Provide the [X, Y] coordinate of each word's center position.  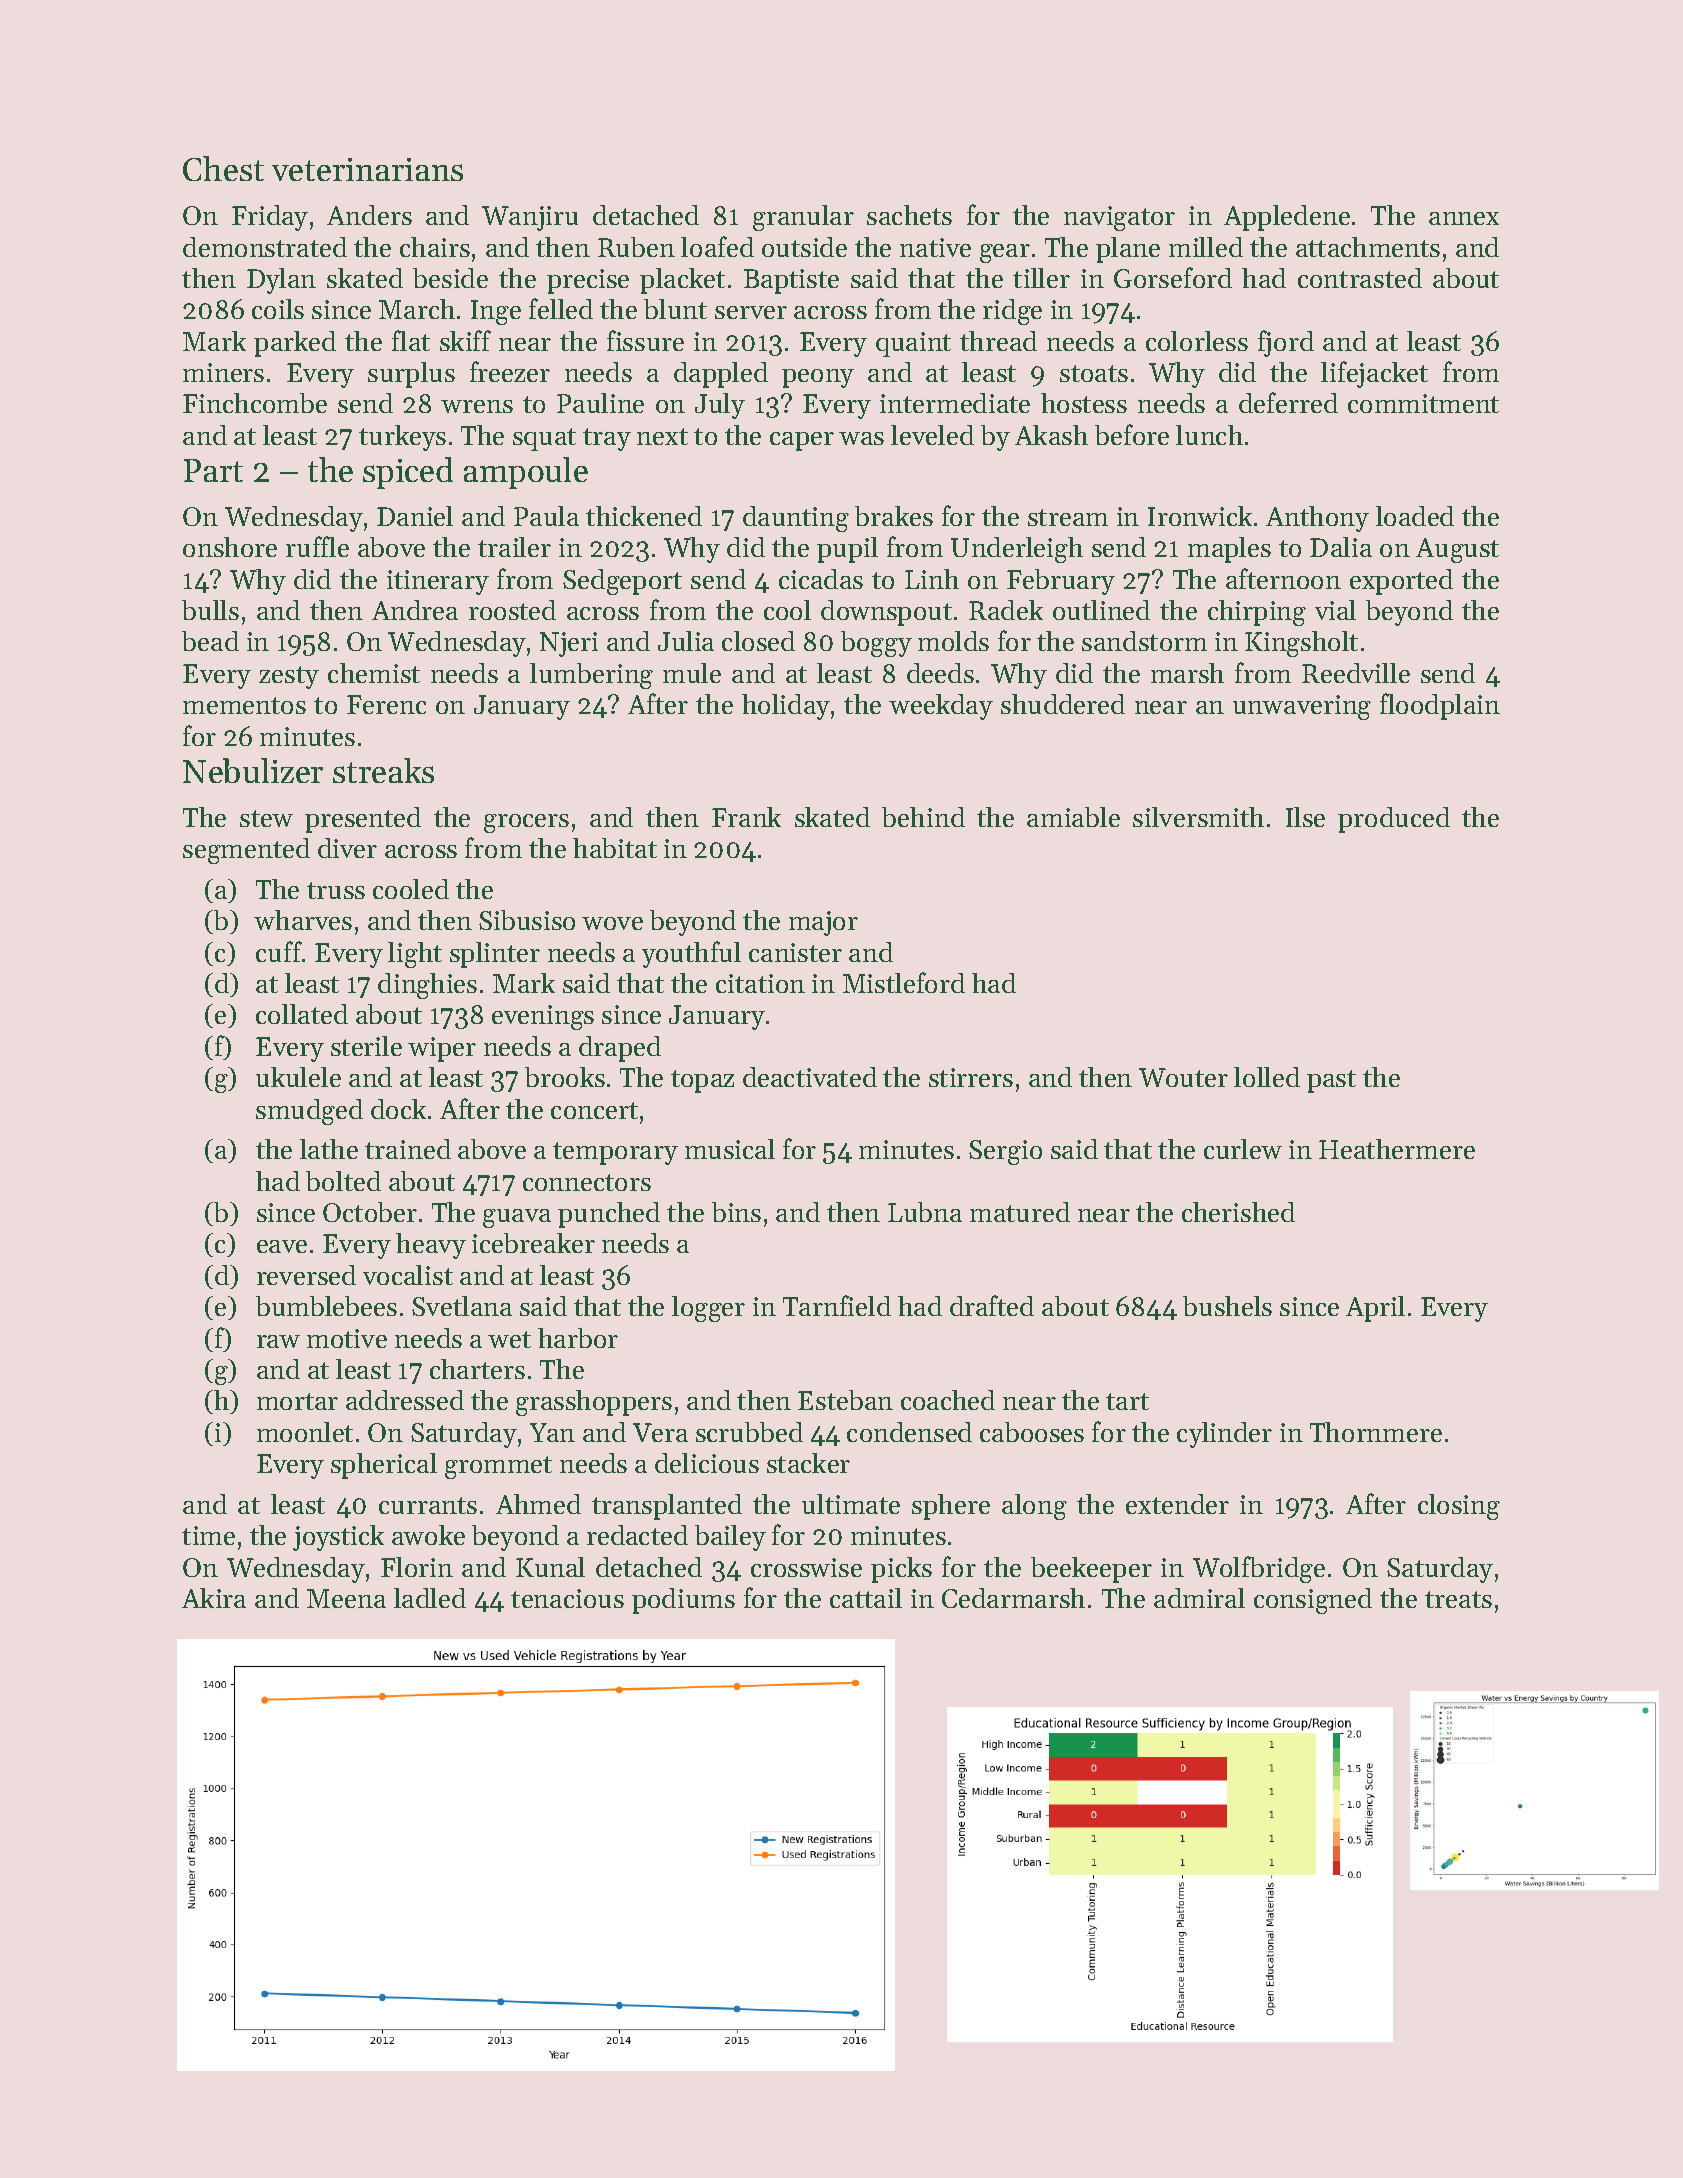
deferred [1288, 402]
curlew [1243, 1149]
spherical [384, 1466]
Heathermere [1397, 1149]
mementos [244, 705]
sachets [909, 215]
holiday [786, 707]
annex [1464, 218]
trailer [514, 547]
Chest [223, 168]
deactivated [810, 1077]
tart [1127, 1401]
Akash [1051, 435]
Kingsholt [1301, 644]
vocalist [408, 1275]
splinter [495, 955]
